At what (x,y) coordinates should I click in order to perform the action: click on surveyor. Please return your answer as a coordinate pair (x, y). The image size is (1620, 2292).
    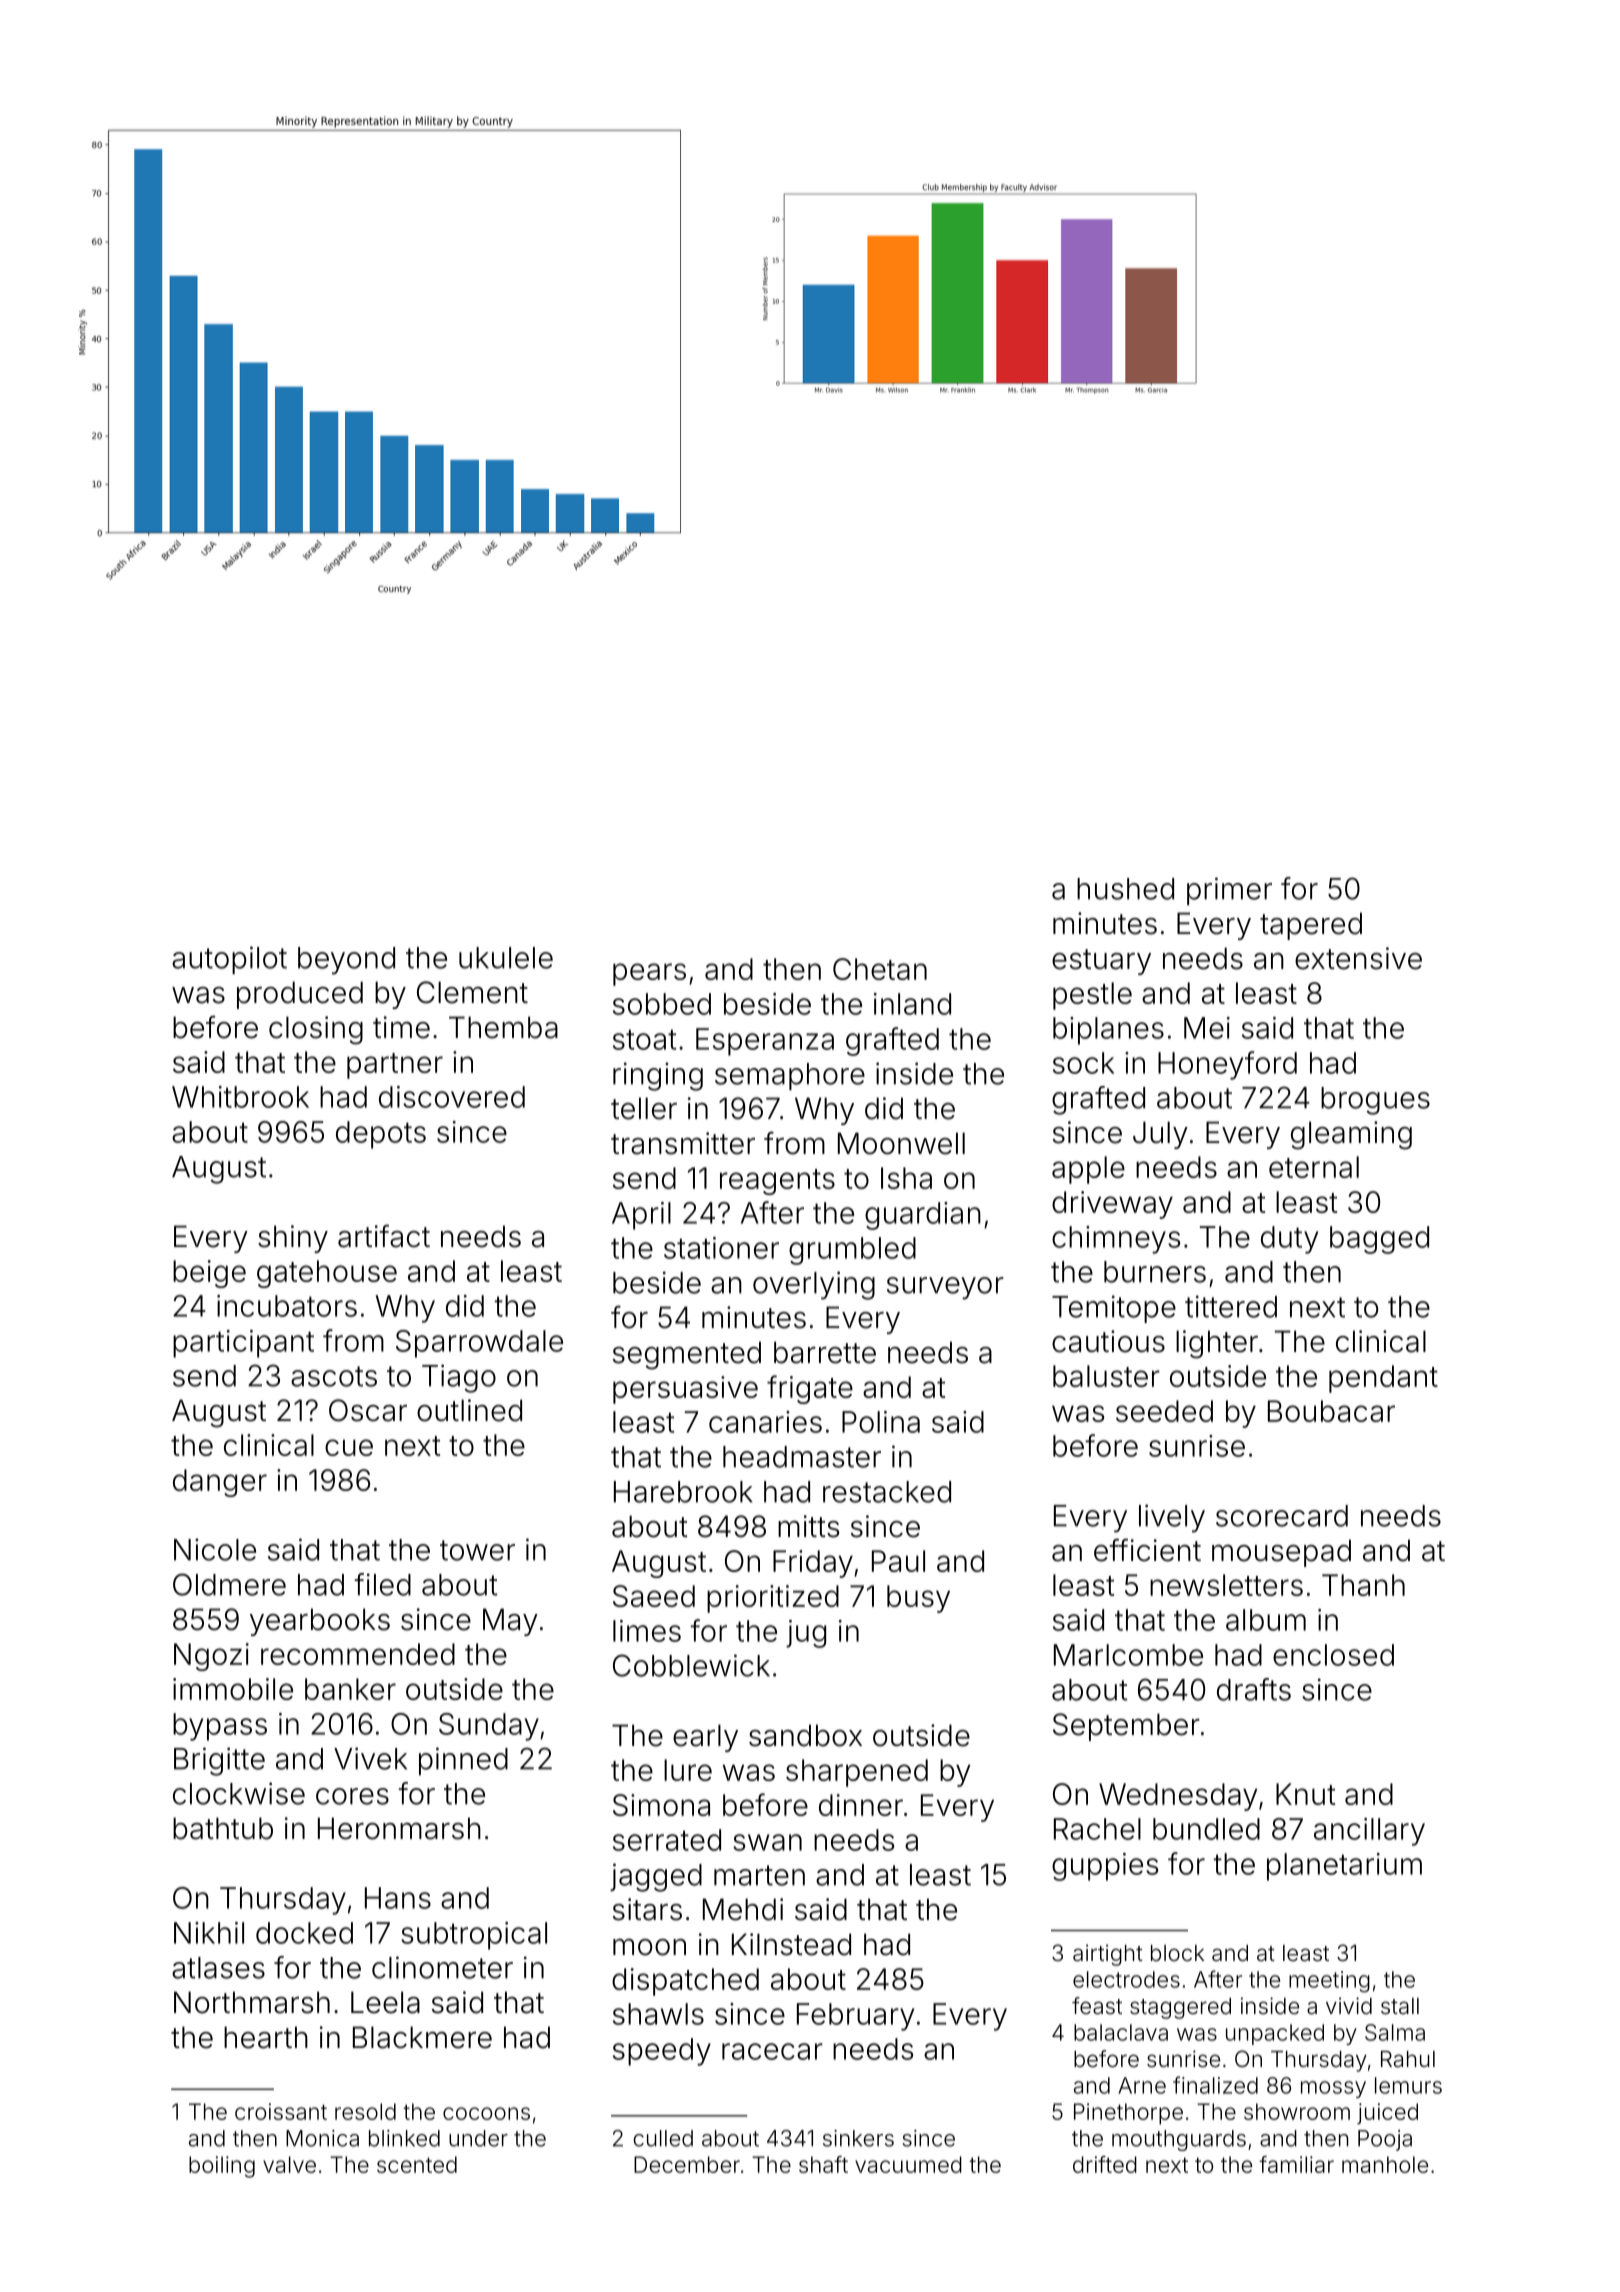
    Looking at the image, I should click on (945, 1288).
